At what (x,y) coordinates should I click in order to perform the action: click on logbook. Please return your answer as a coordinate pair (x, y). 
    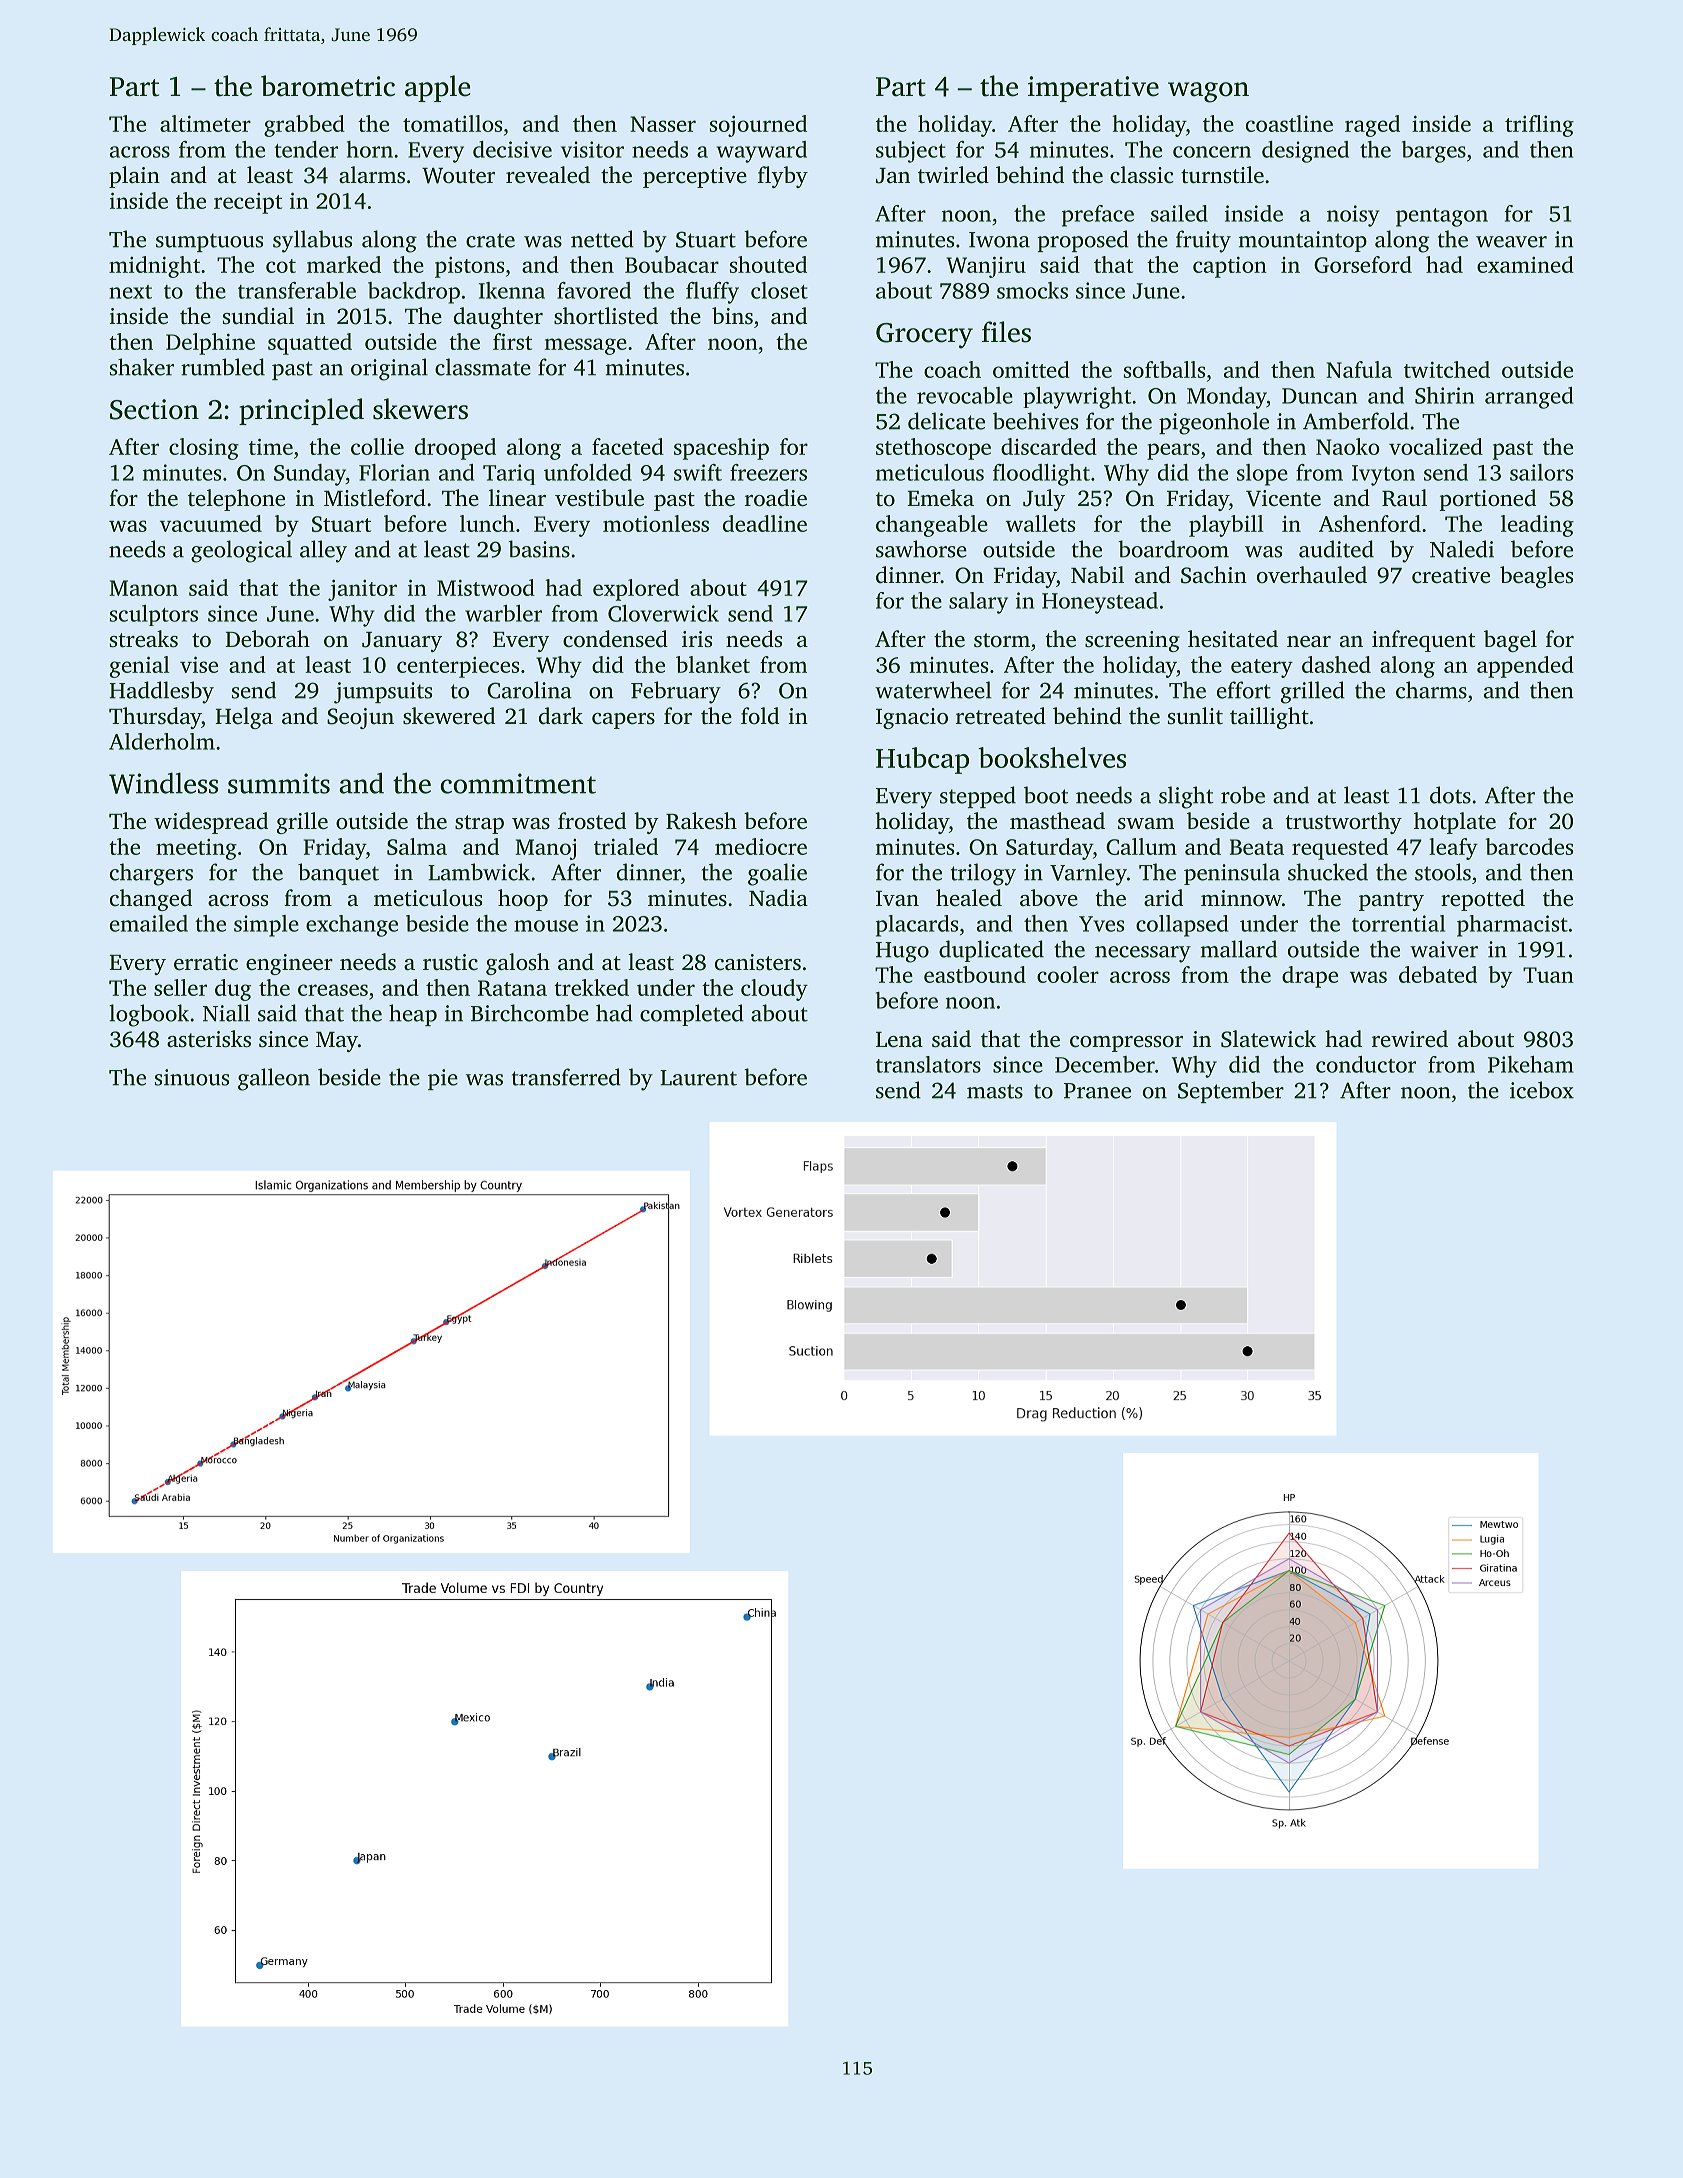
    Looking at the image, I should click on (149, 1015).
